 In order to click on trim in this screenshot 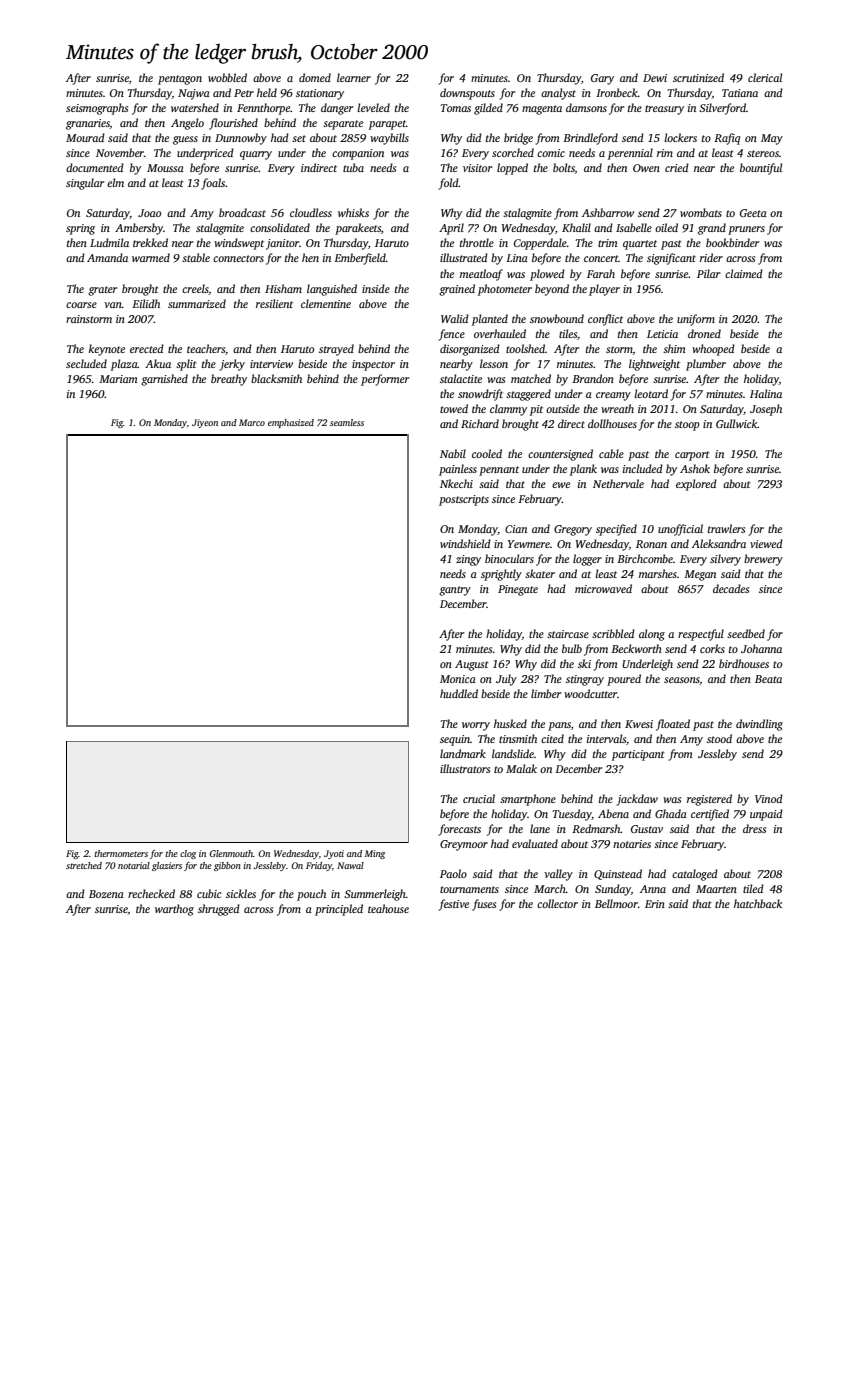, I will do `click(607, 243)`.
